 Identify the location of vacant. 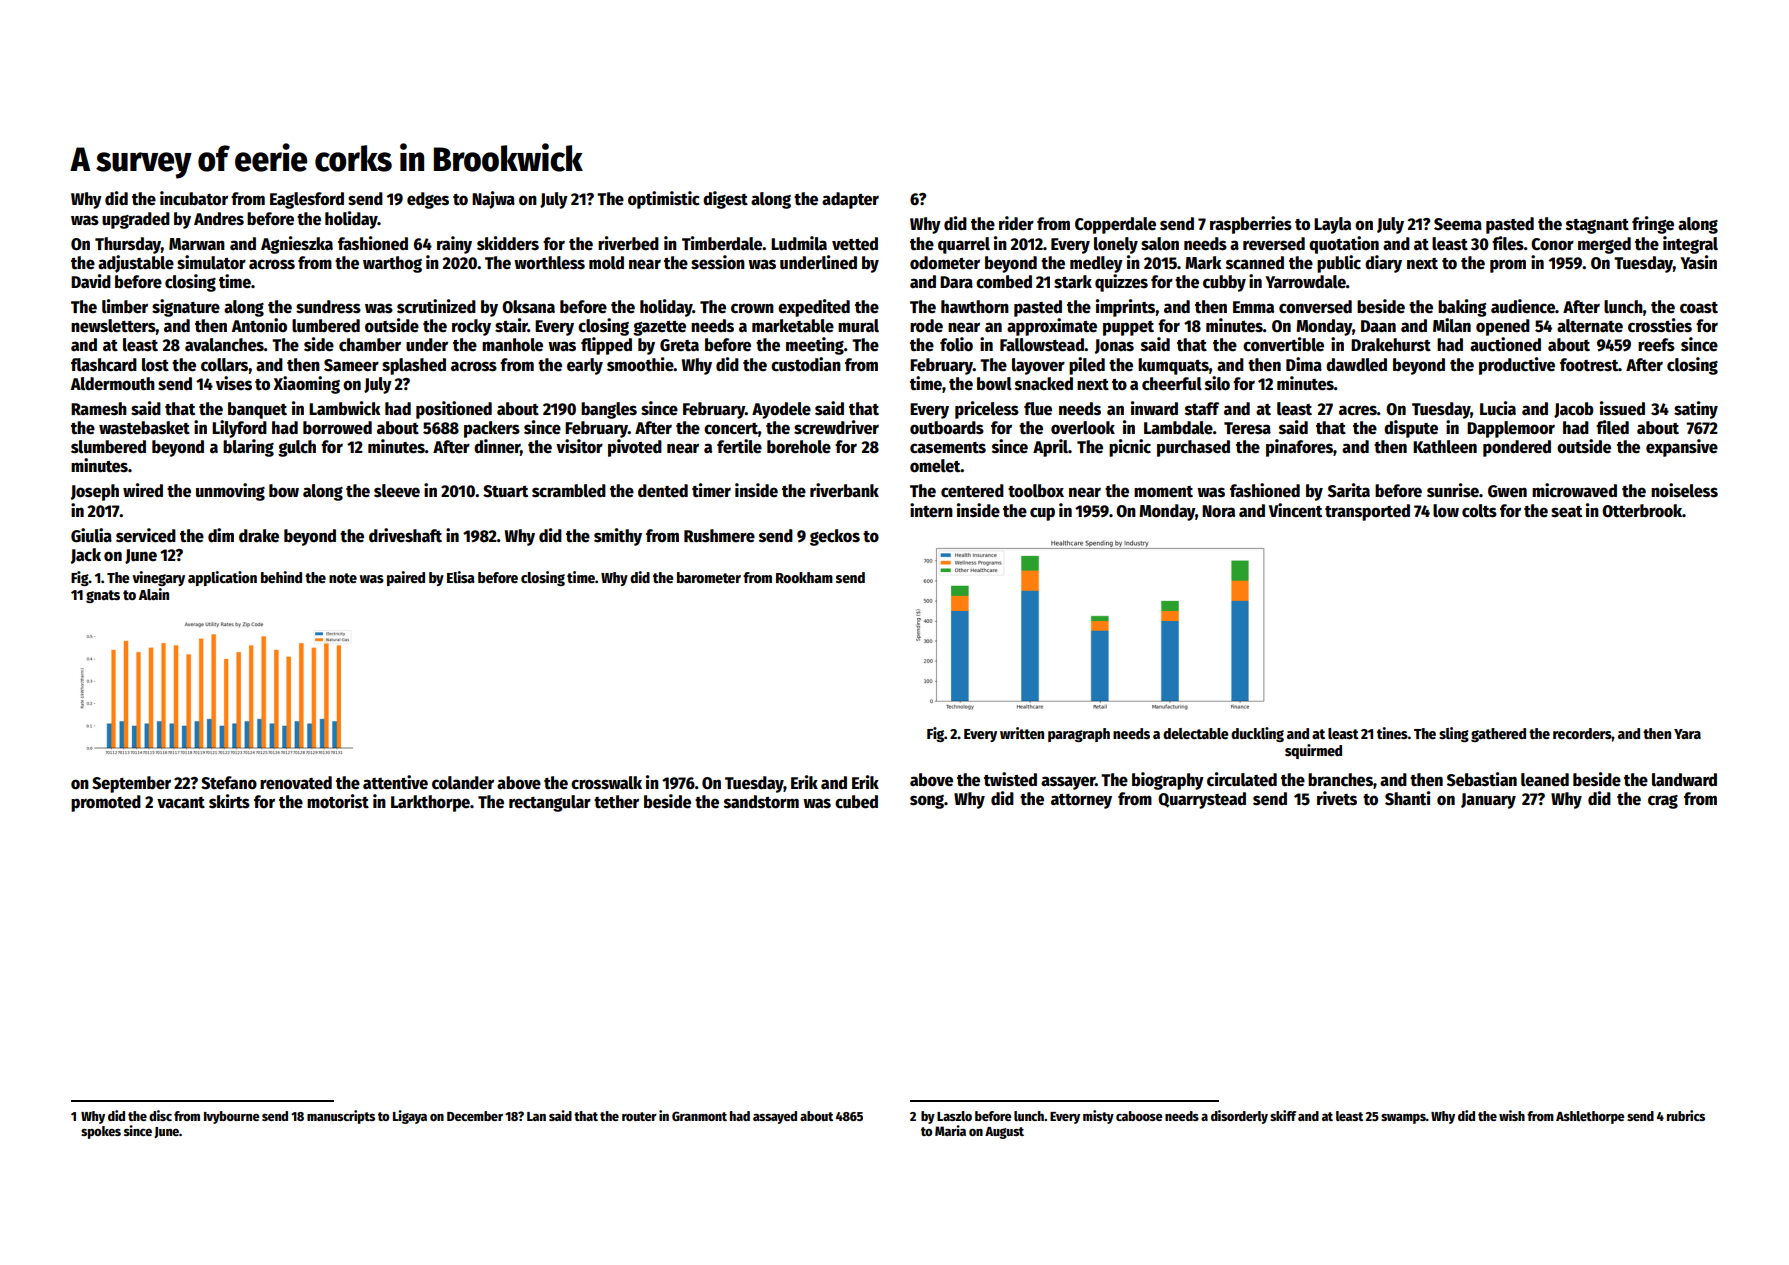
(181, 803).
